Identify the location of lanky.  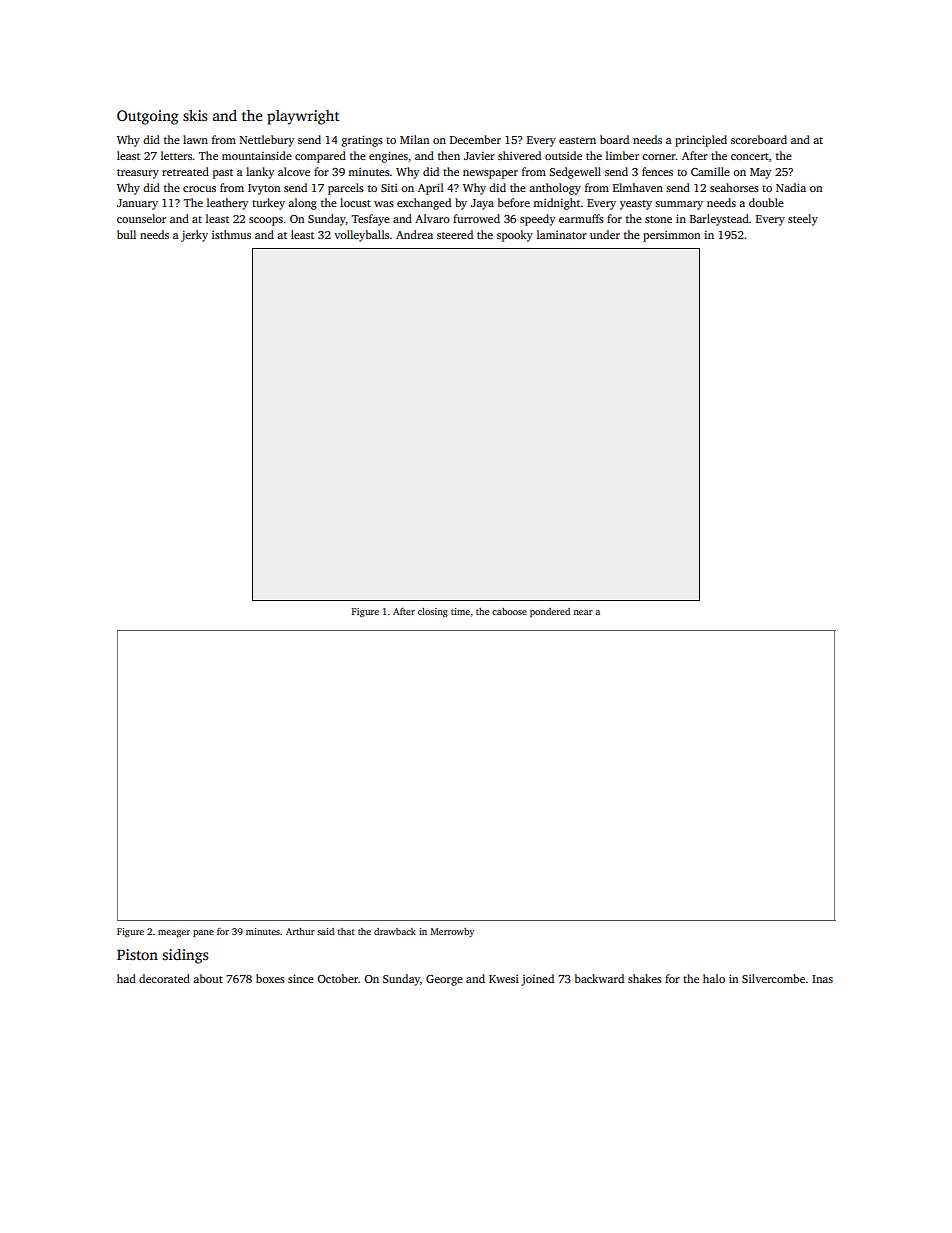
(260, 173).
